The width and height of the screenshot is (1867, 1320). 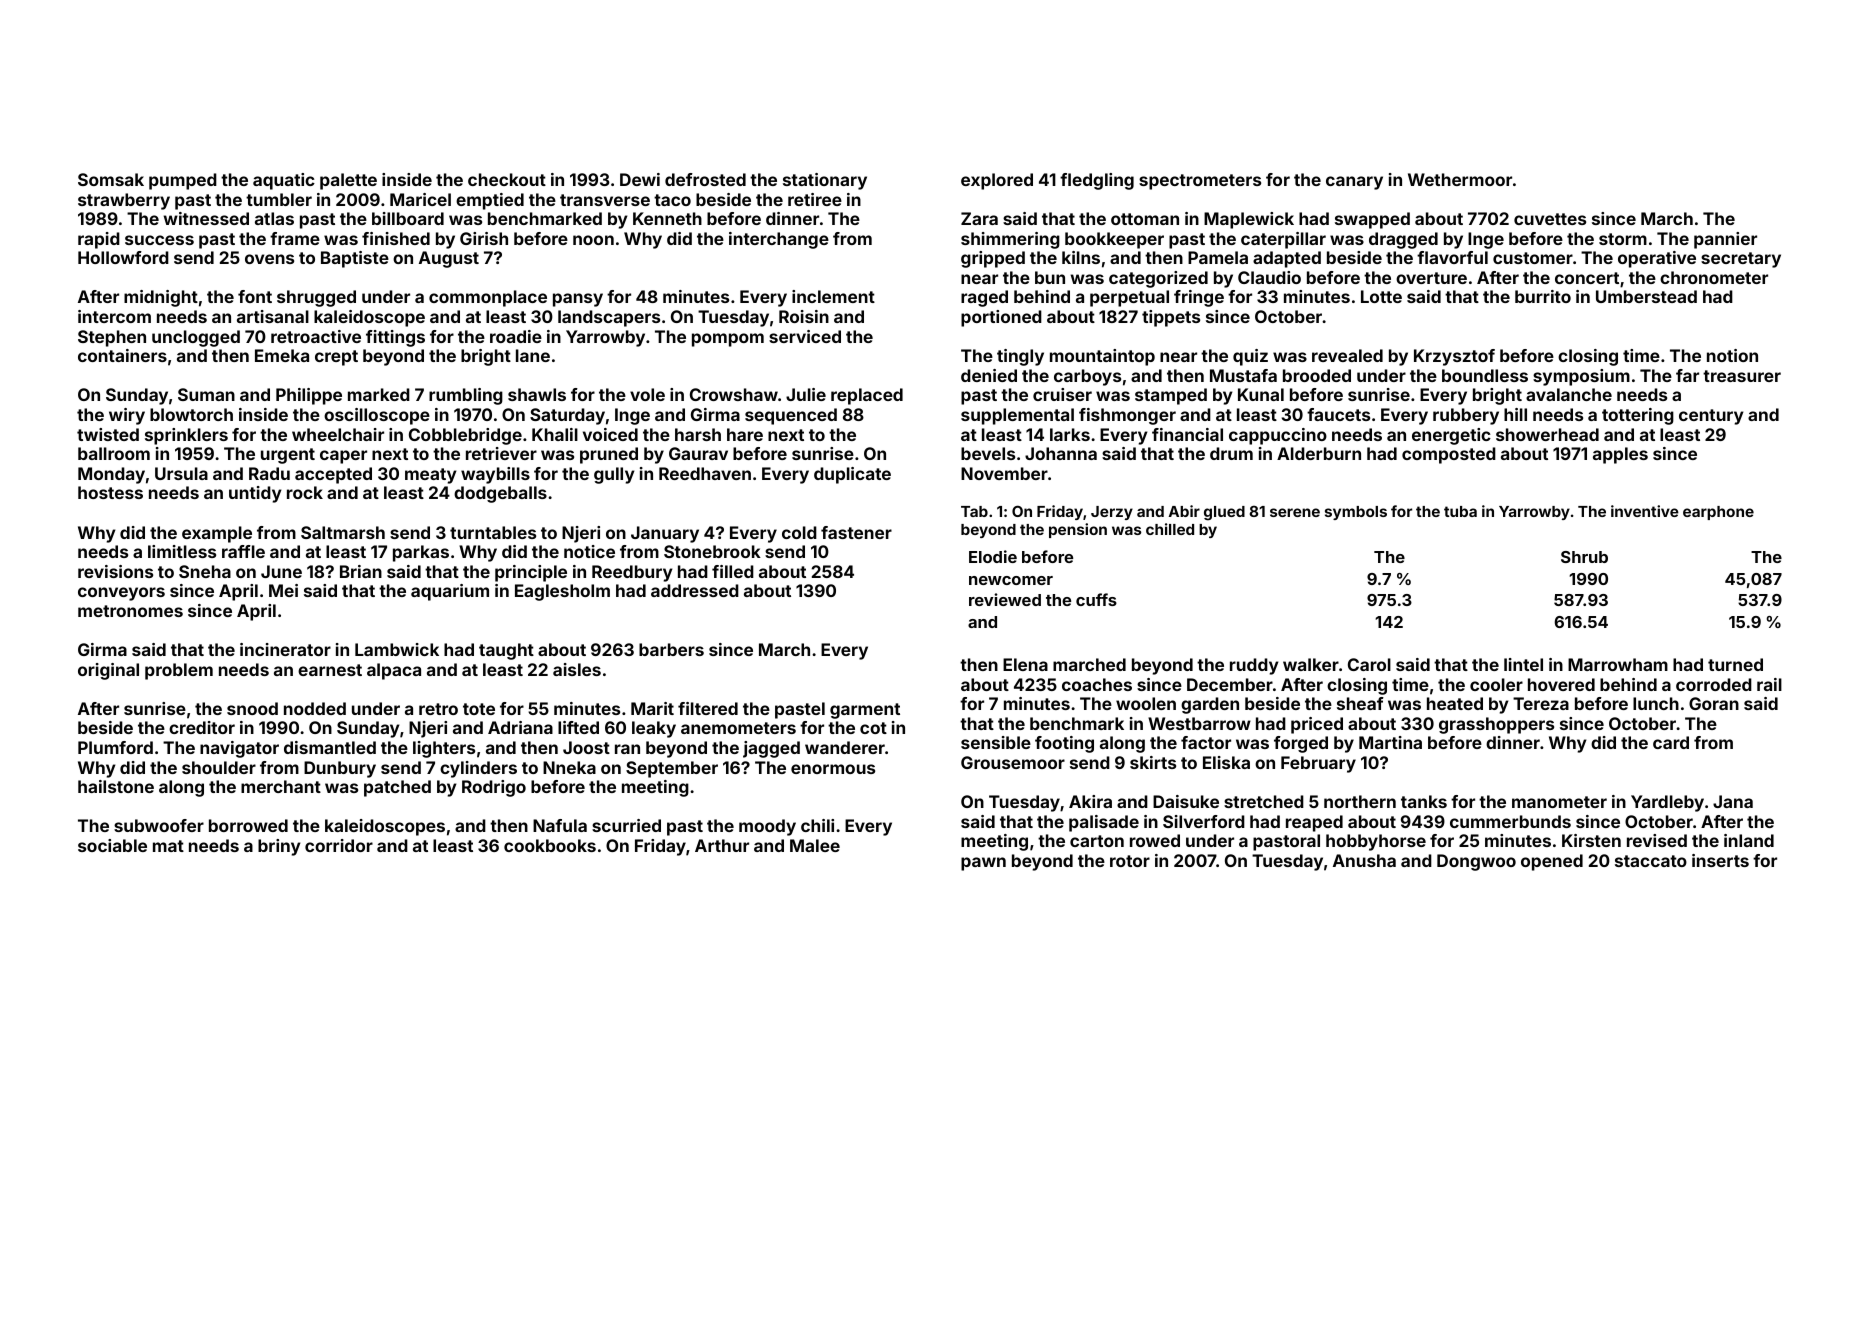 I want to click on midnight, so click(x=161, y=298).
